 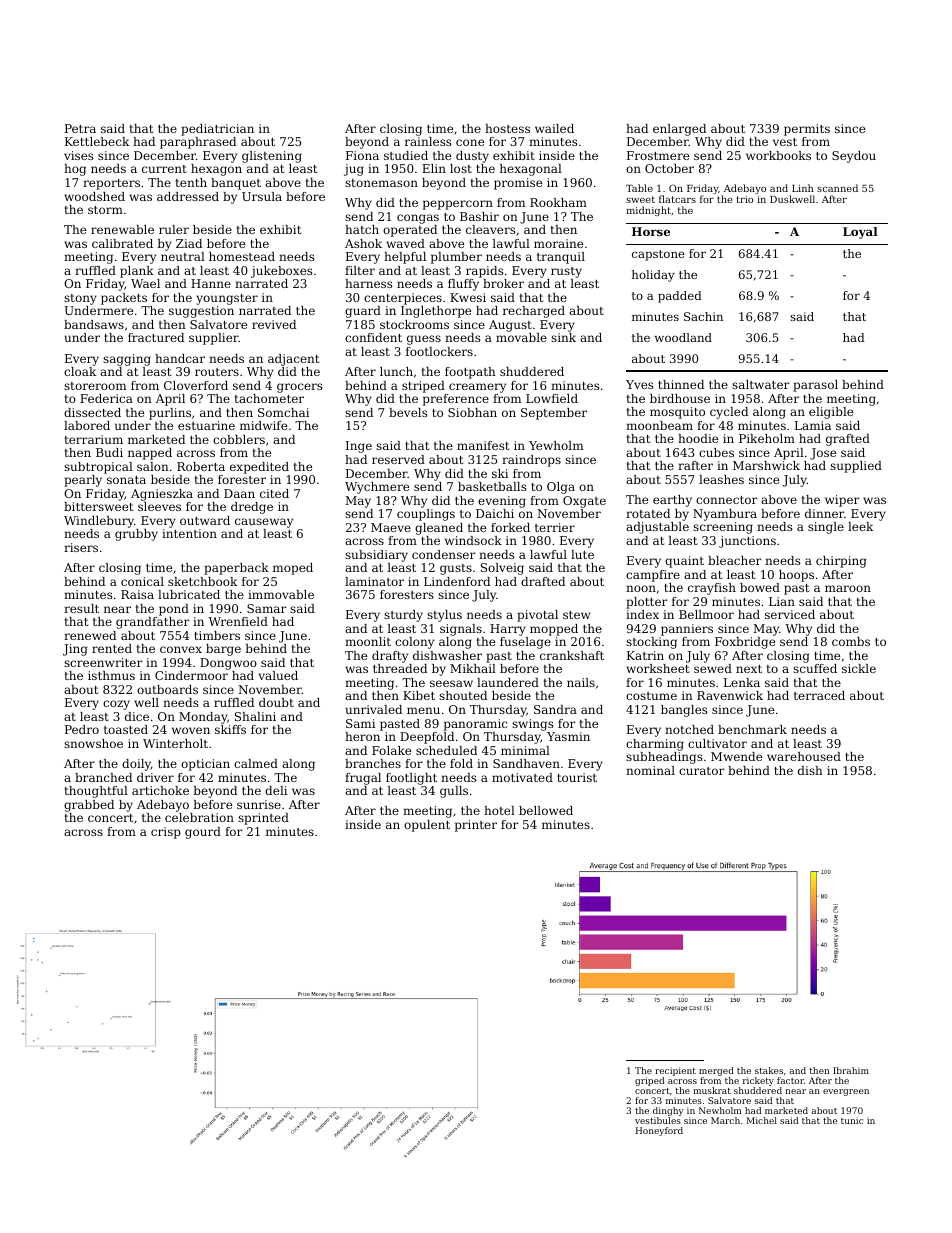 What do you see at coordinates (217, 130) in the document?
I see `pediatrician` at bounding box center [217, 130].
